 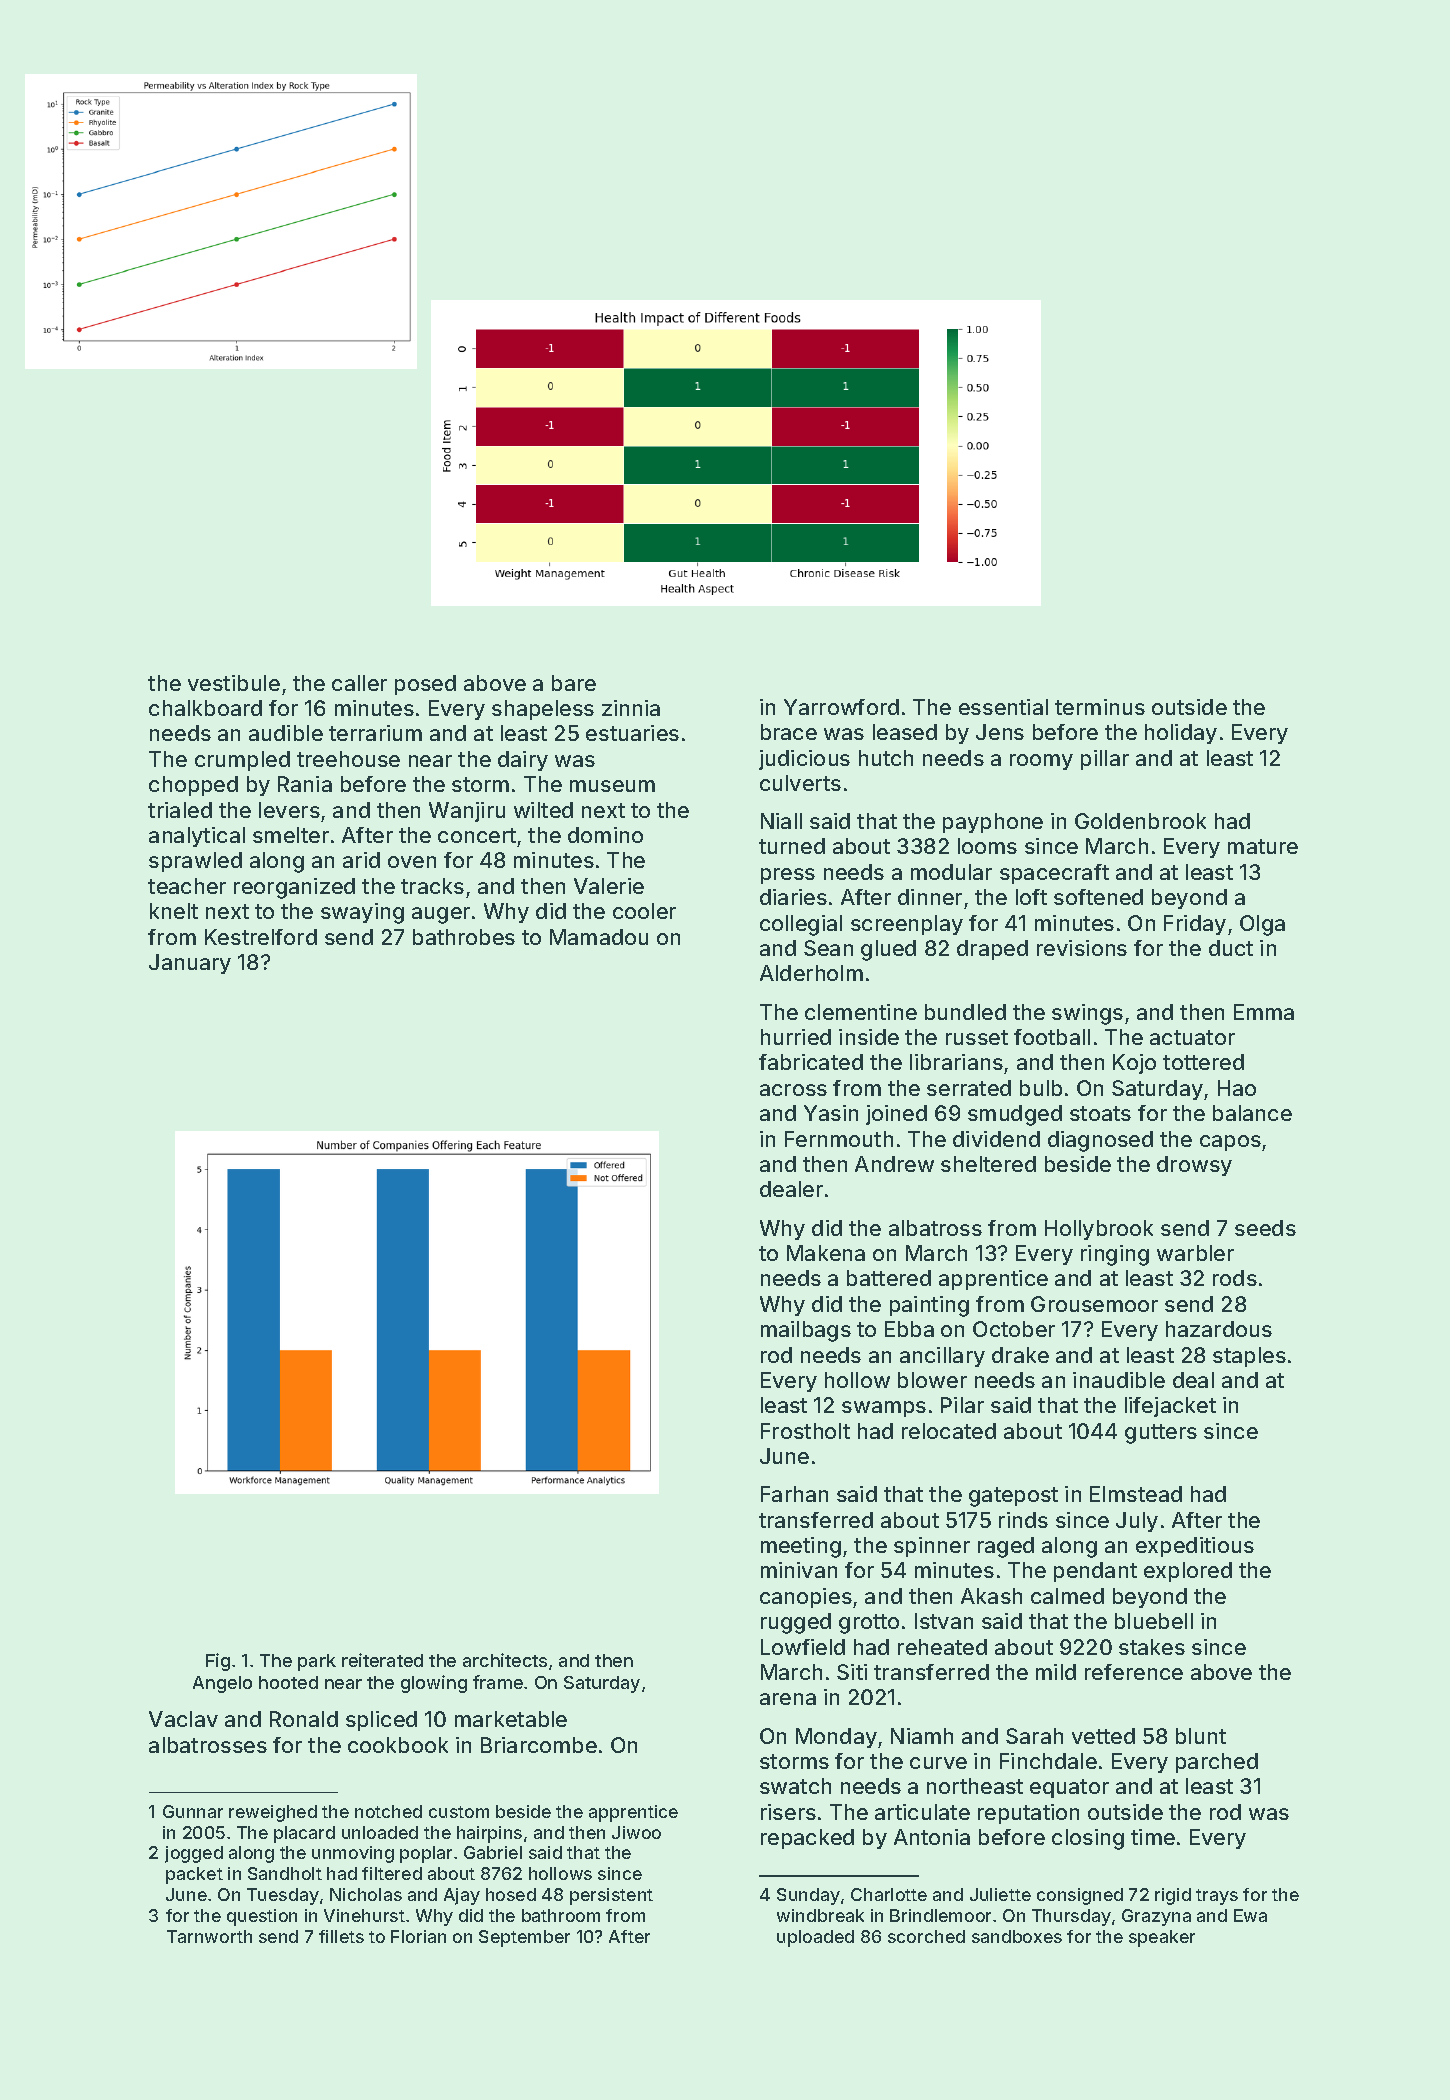 I want to click on Tarnworth, so click(x=209, y=1936).
